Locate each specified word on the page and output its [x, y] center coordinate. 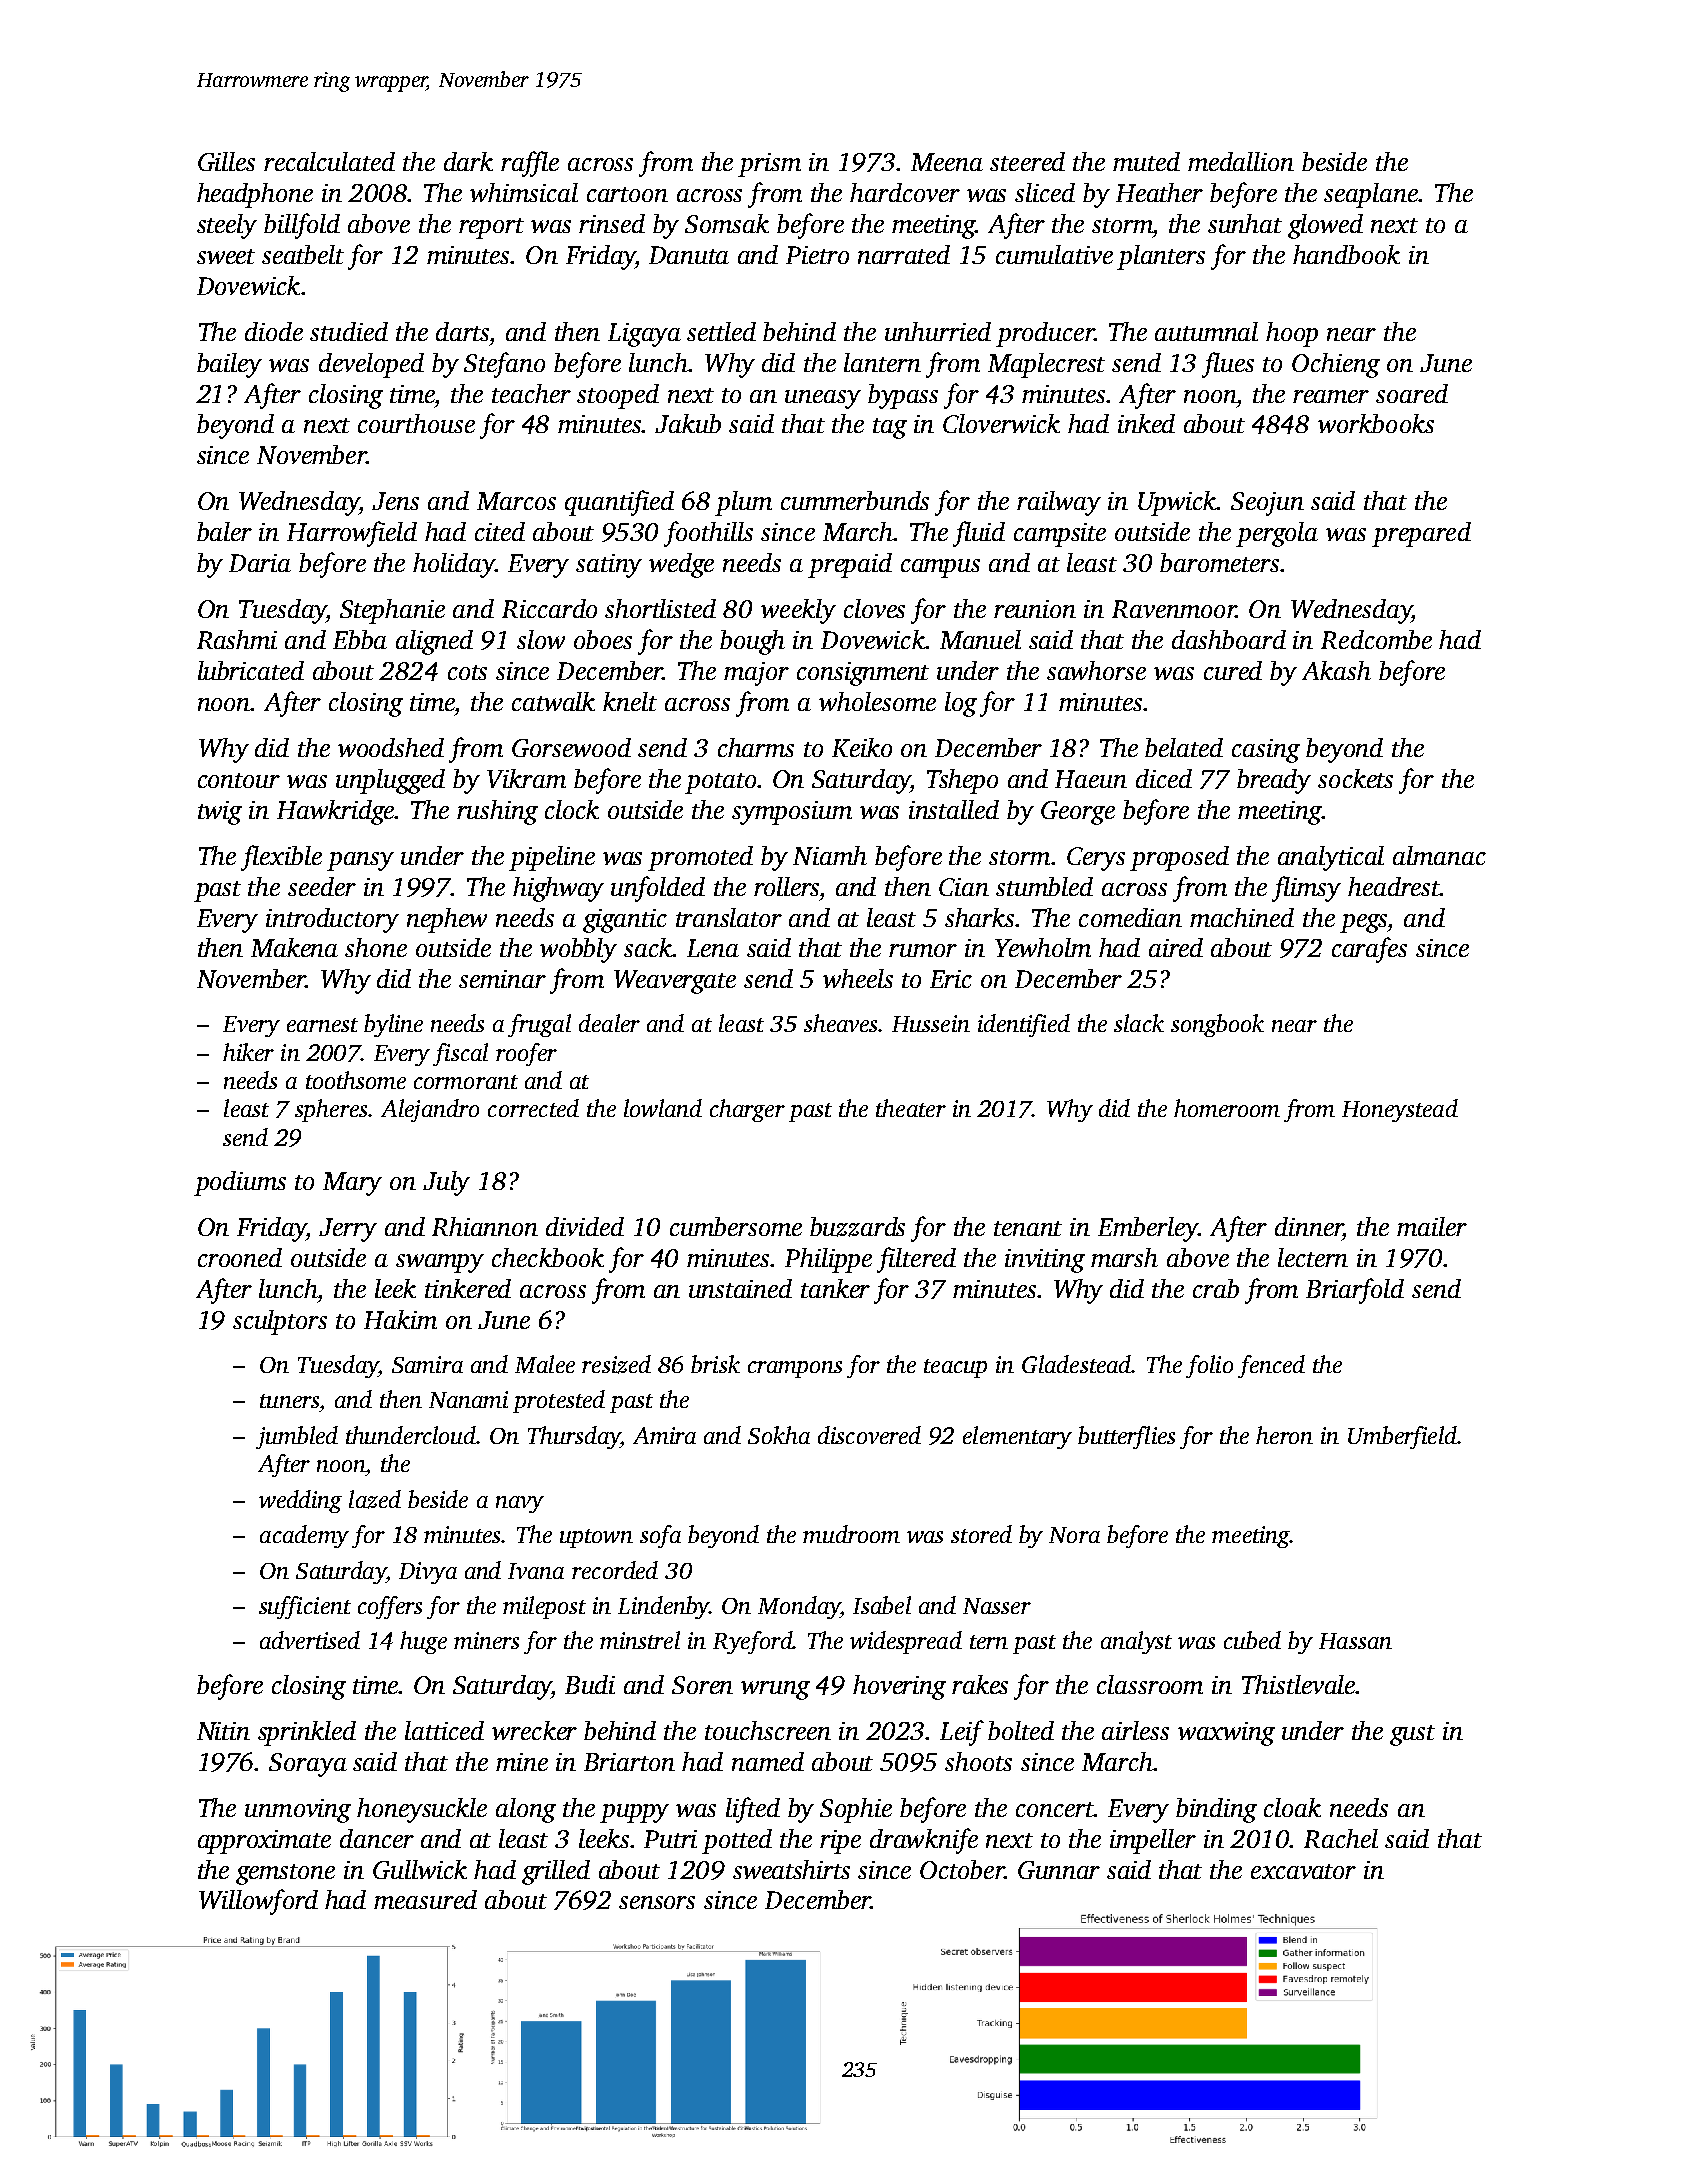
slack [1139, 1023]
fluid [979, 534]
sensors [657, 1902]
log [961, 704]
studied [349, 331]
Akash [1336, 670]
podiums [240, 1183]
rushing [497, 812]
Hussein [931, 1023]
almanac [1439, 855]
